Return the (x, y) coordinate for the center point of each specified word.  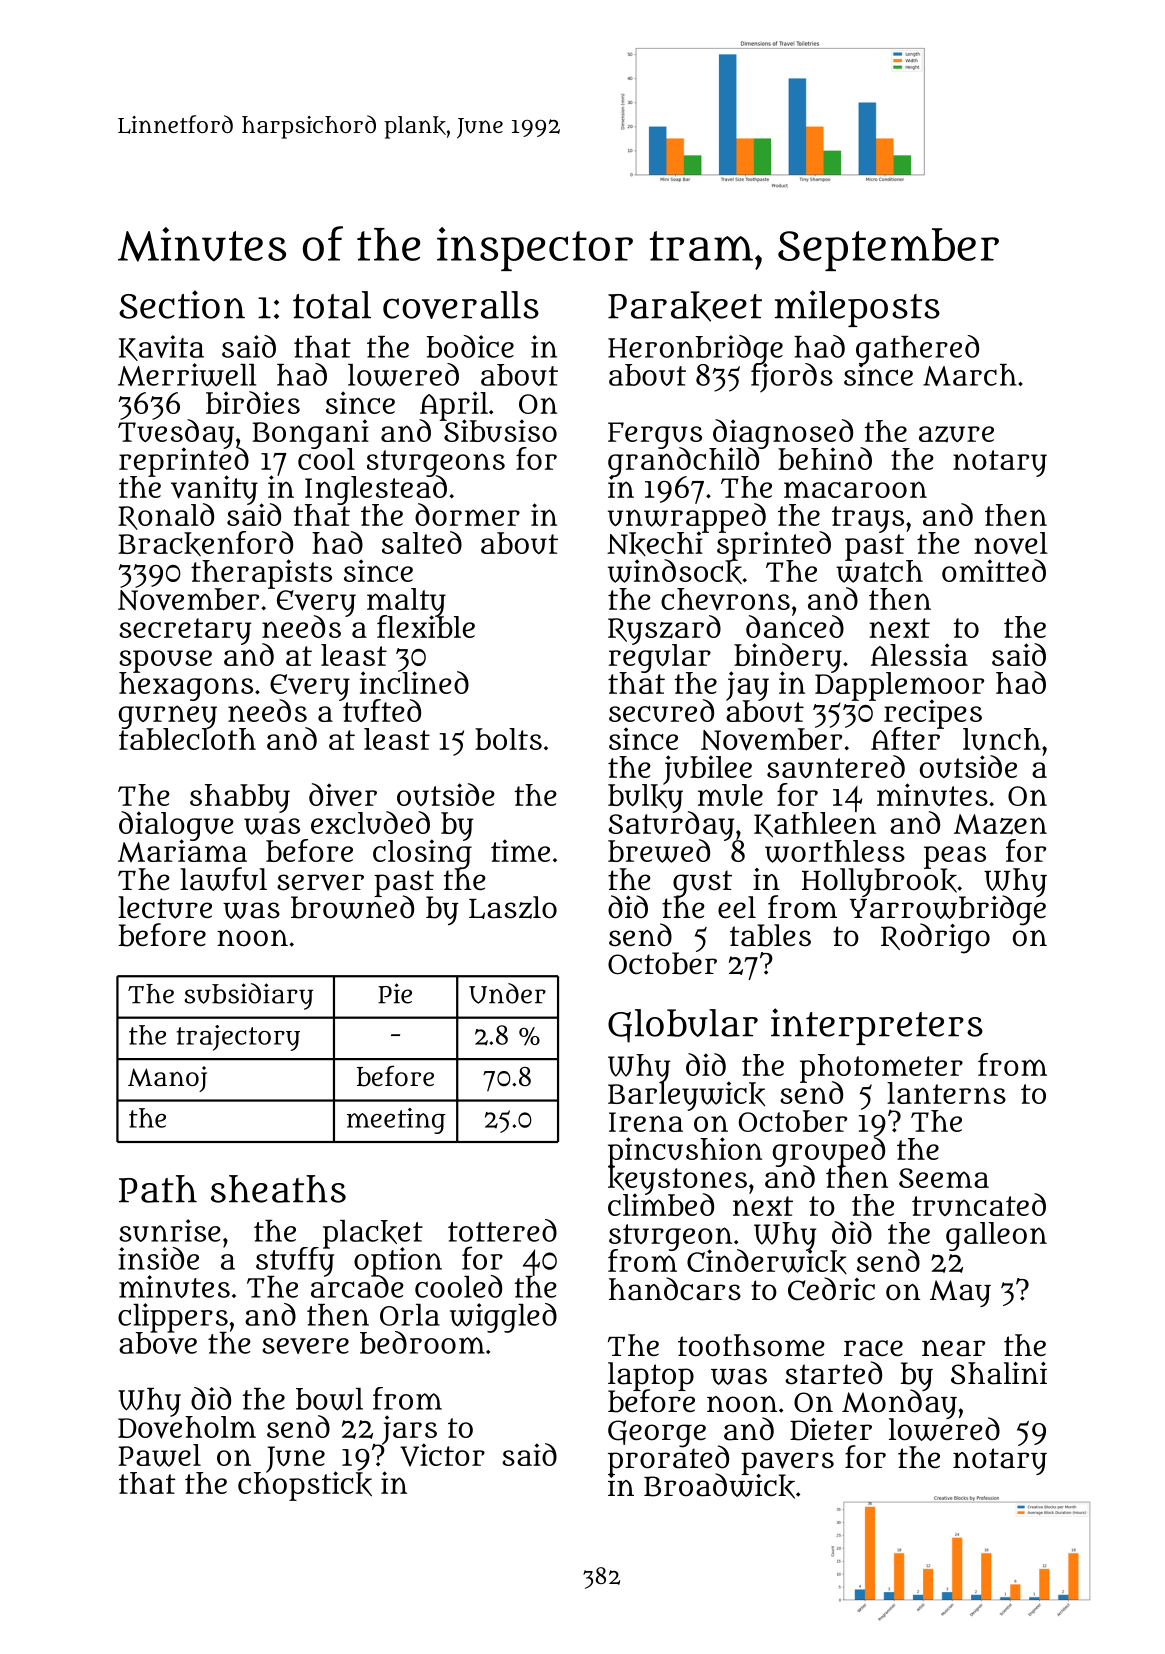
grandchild (685, 462)
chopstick (305, 1486)
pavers (787, 1463)
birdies (253, 402)
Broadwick (719, 1486)
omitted (994, 570)
